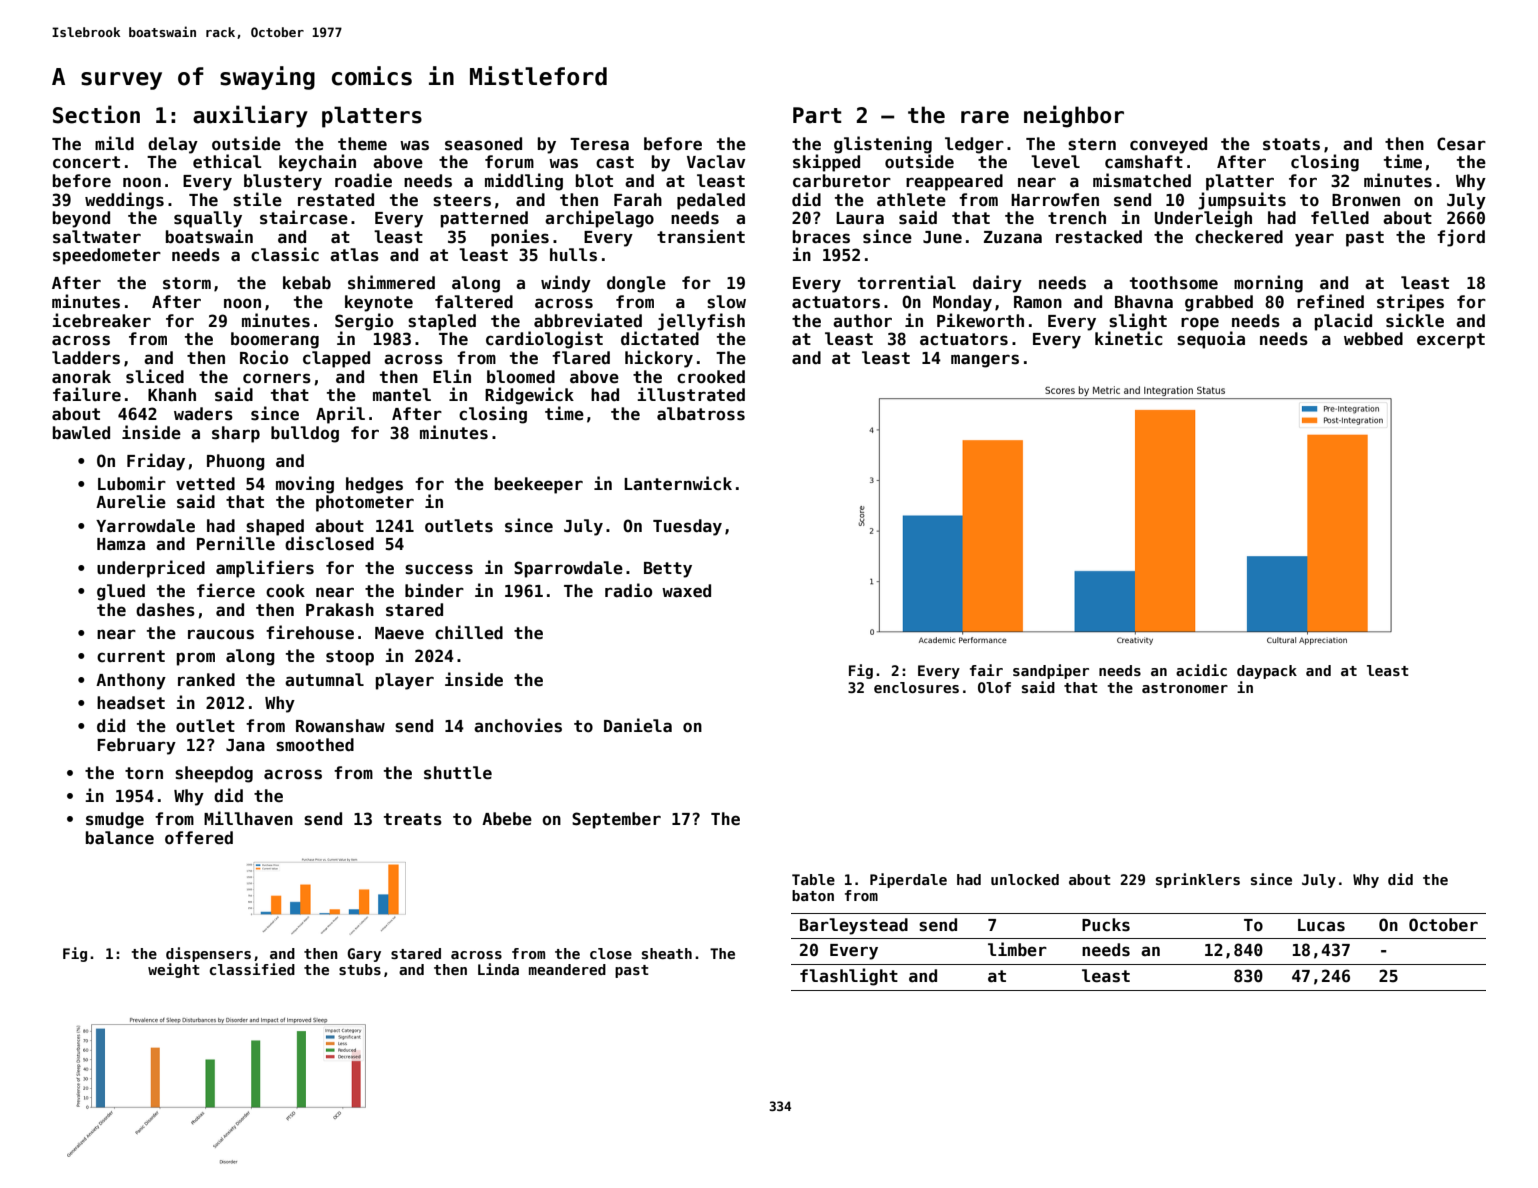  What do you see at coordinates (1461, 144) in the page?
I see `Cesar` at bounding box center [1461, 144].
